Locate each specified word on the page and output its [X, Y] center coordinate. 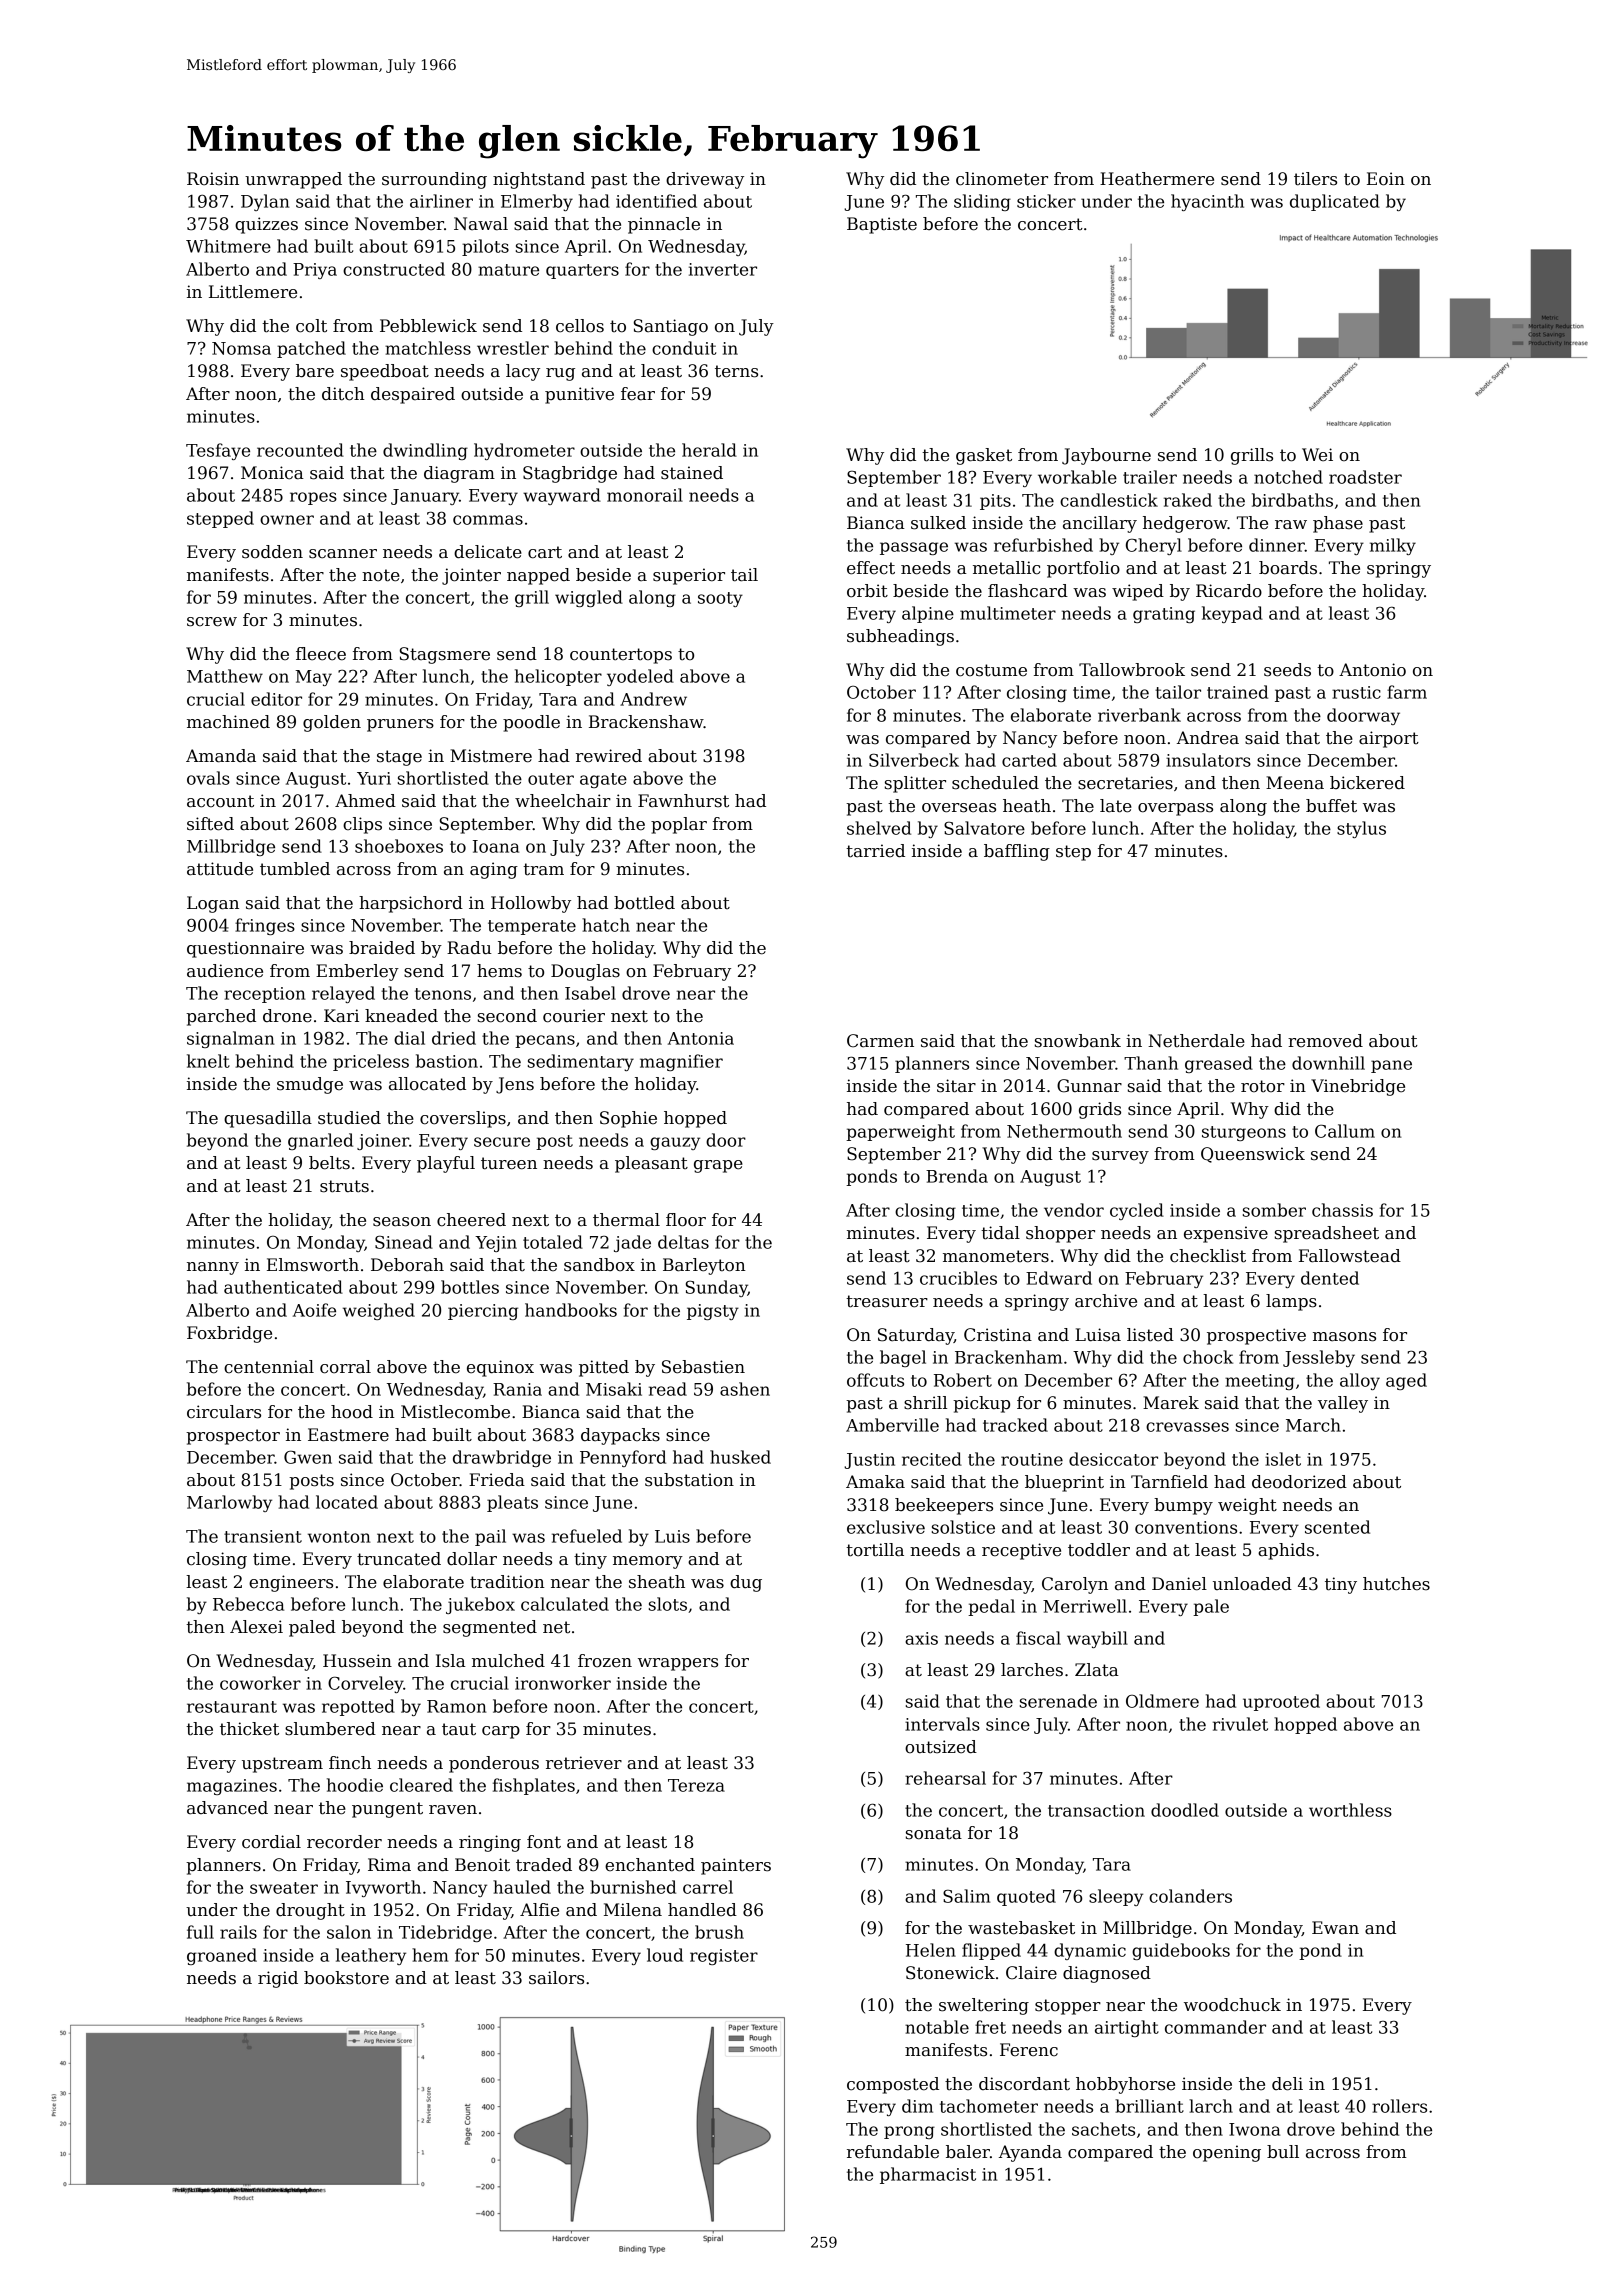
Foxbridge [229, 1334]
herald [709, 450]
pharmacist [928, 2175]
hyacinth [1207, 202]
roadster [1365, 477]
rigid [278, 1979]
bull [1283, 2152]
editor [276, 699]
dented [1330, 1278]
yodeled [640, 677]
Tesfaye [218, 451]
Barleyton [704, 1266]
